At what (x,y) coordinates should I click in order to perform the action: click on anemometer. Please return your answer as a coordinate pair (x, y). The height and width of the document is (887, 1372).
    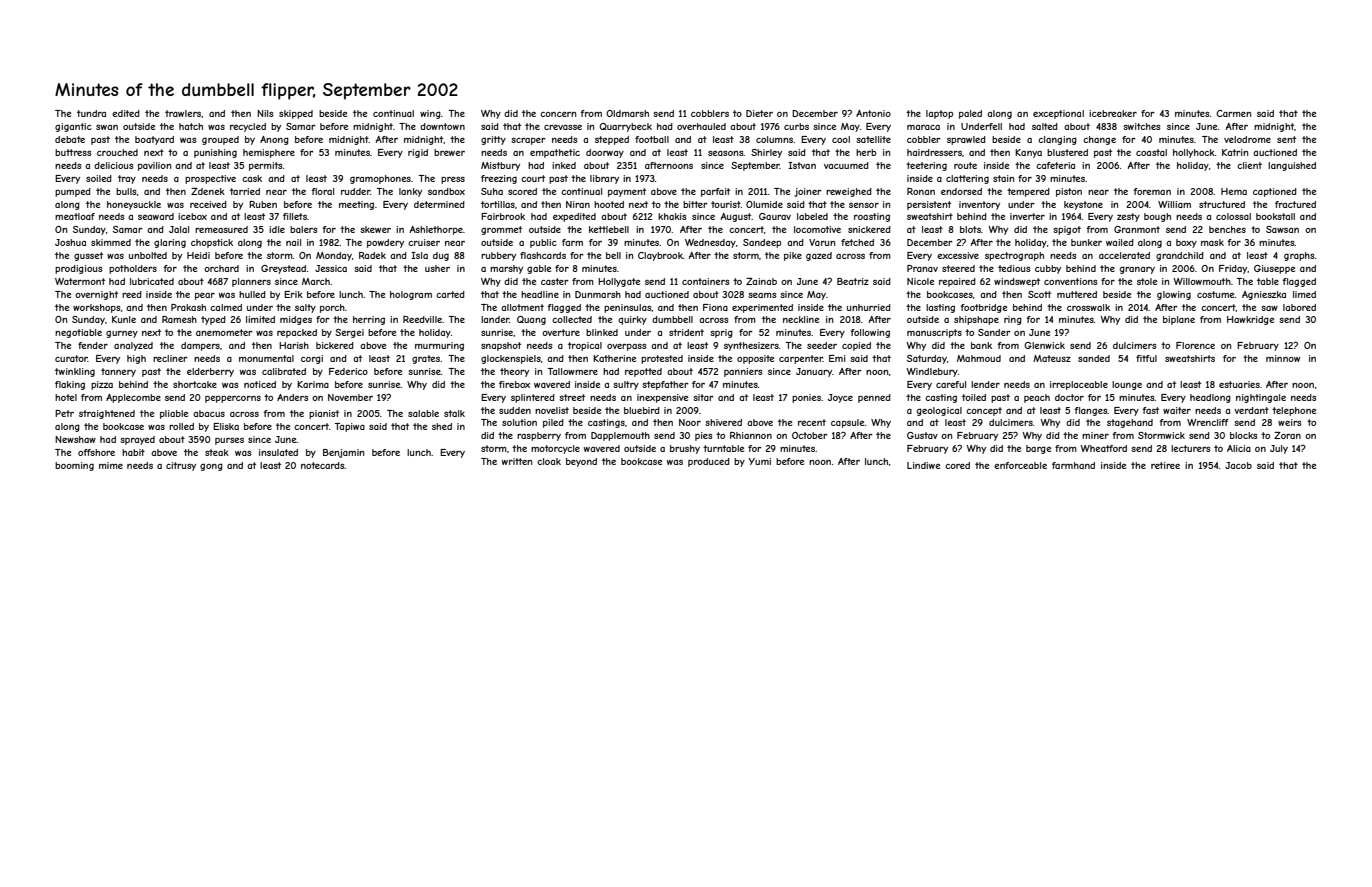
    Looking at the image, I should click on (224, 332).
